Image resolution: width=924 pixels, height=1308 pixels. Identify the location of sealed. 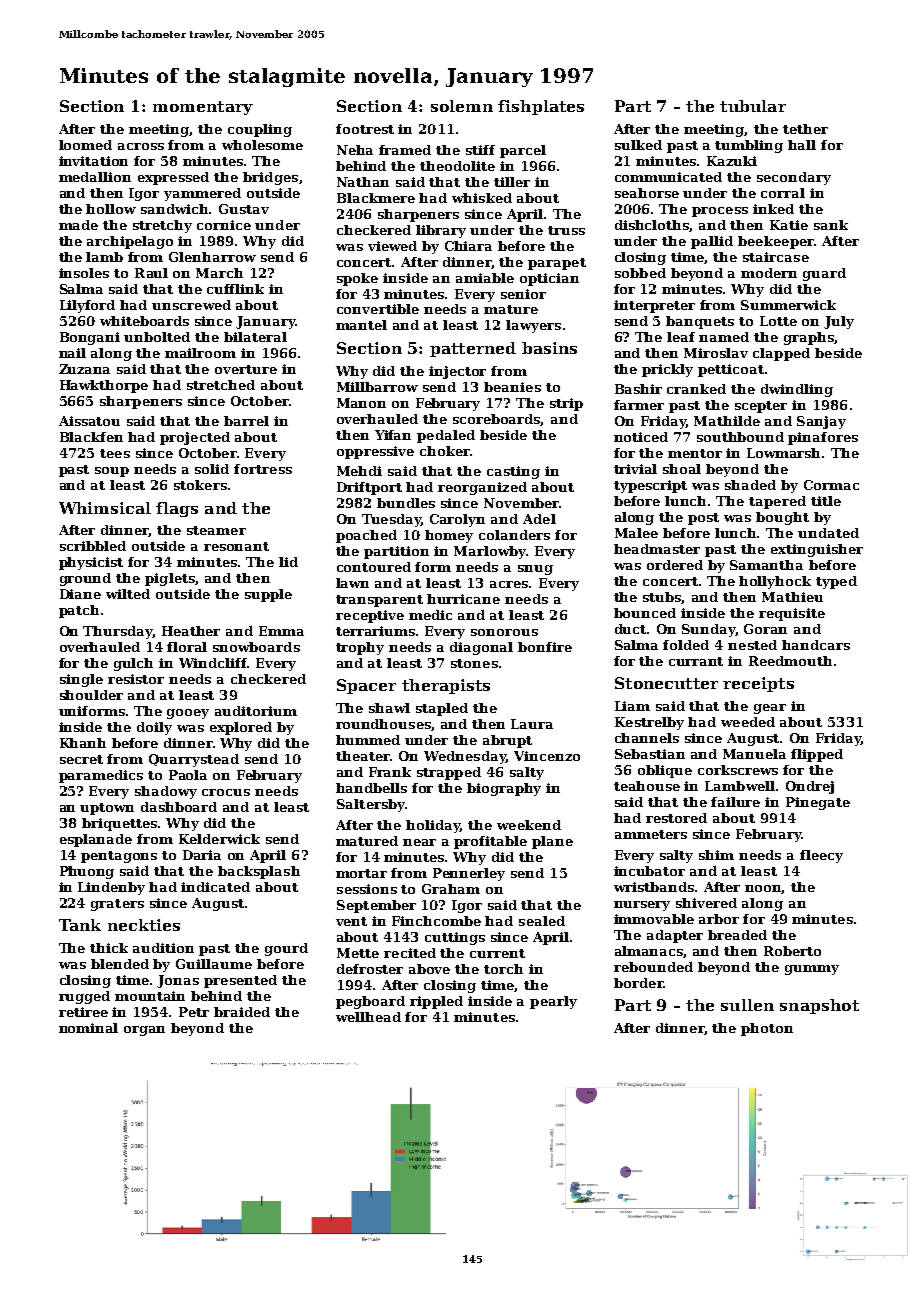
(542, 921).
